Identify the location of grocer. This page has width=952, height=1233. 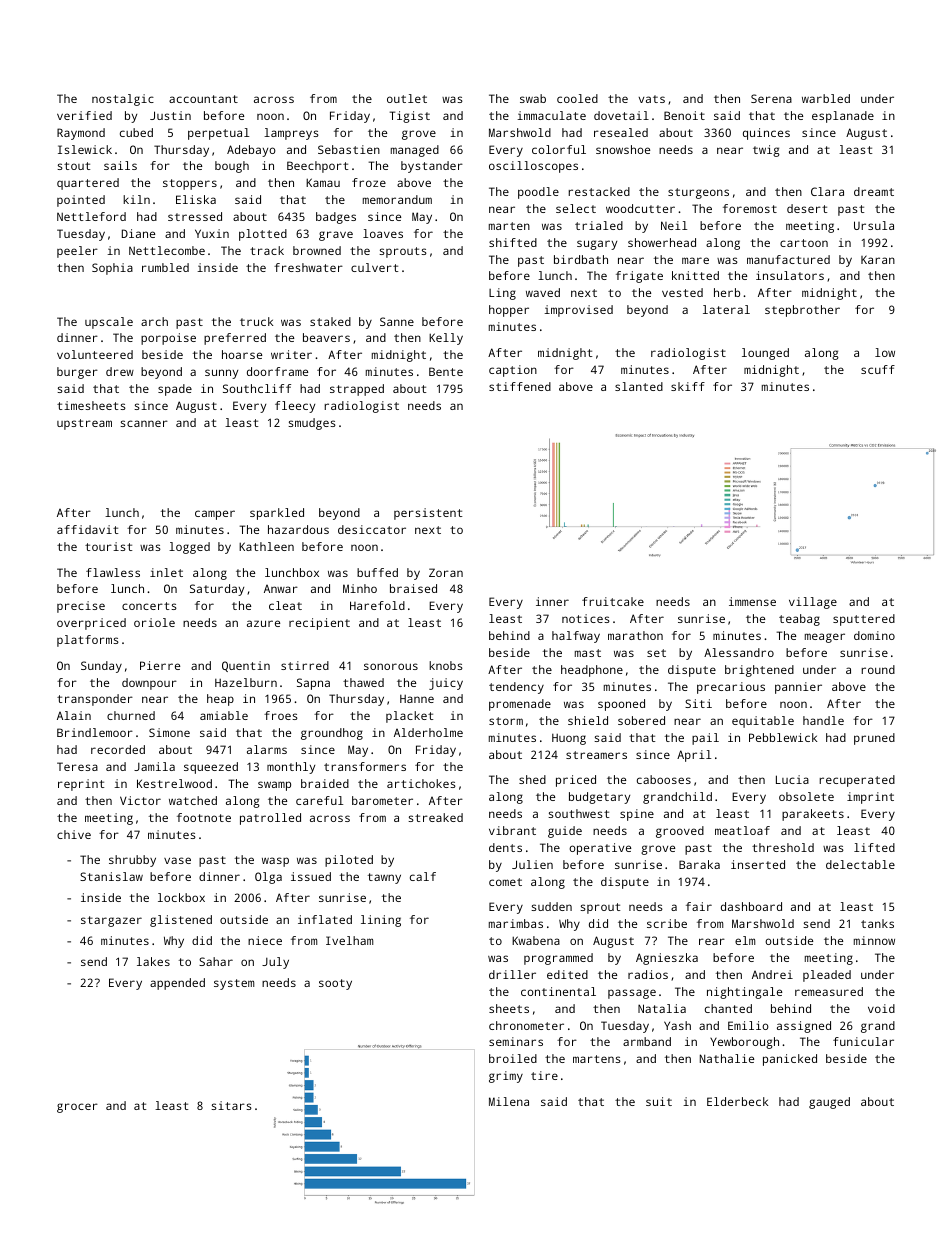
(77, 1108).
